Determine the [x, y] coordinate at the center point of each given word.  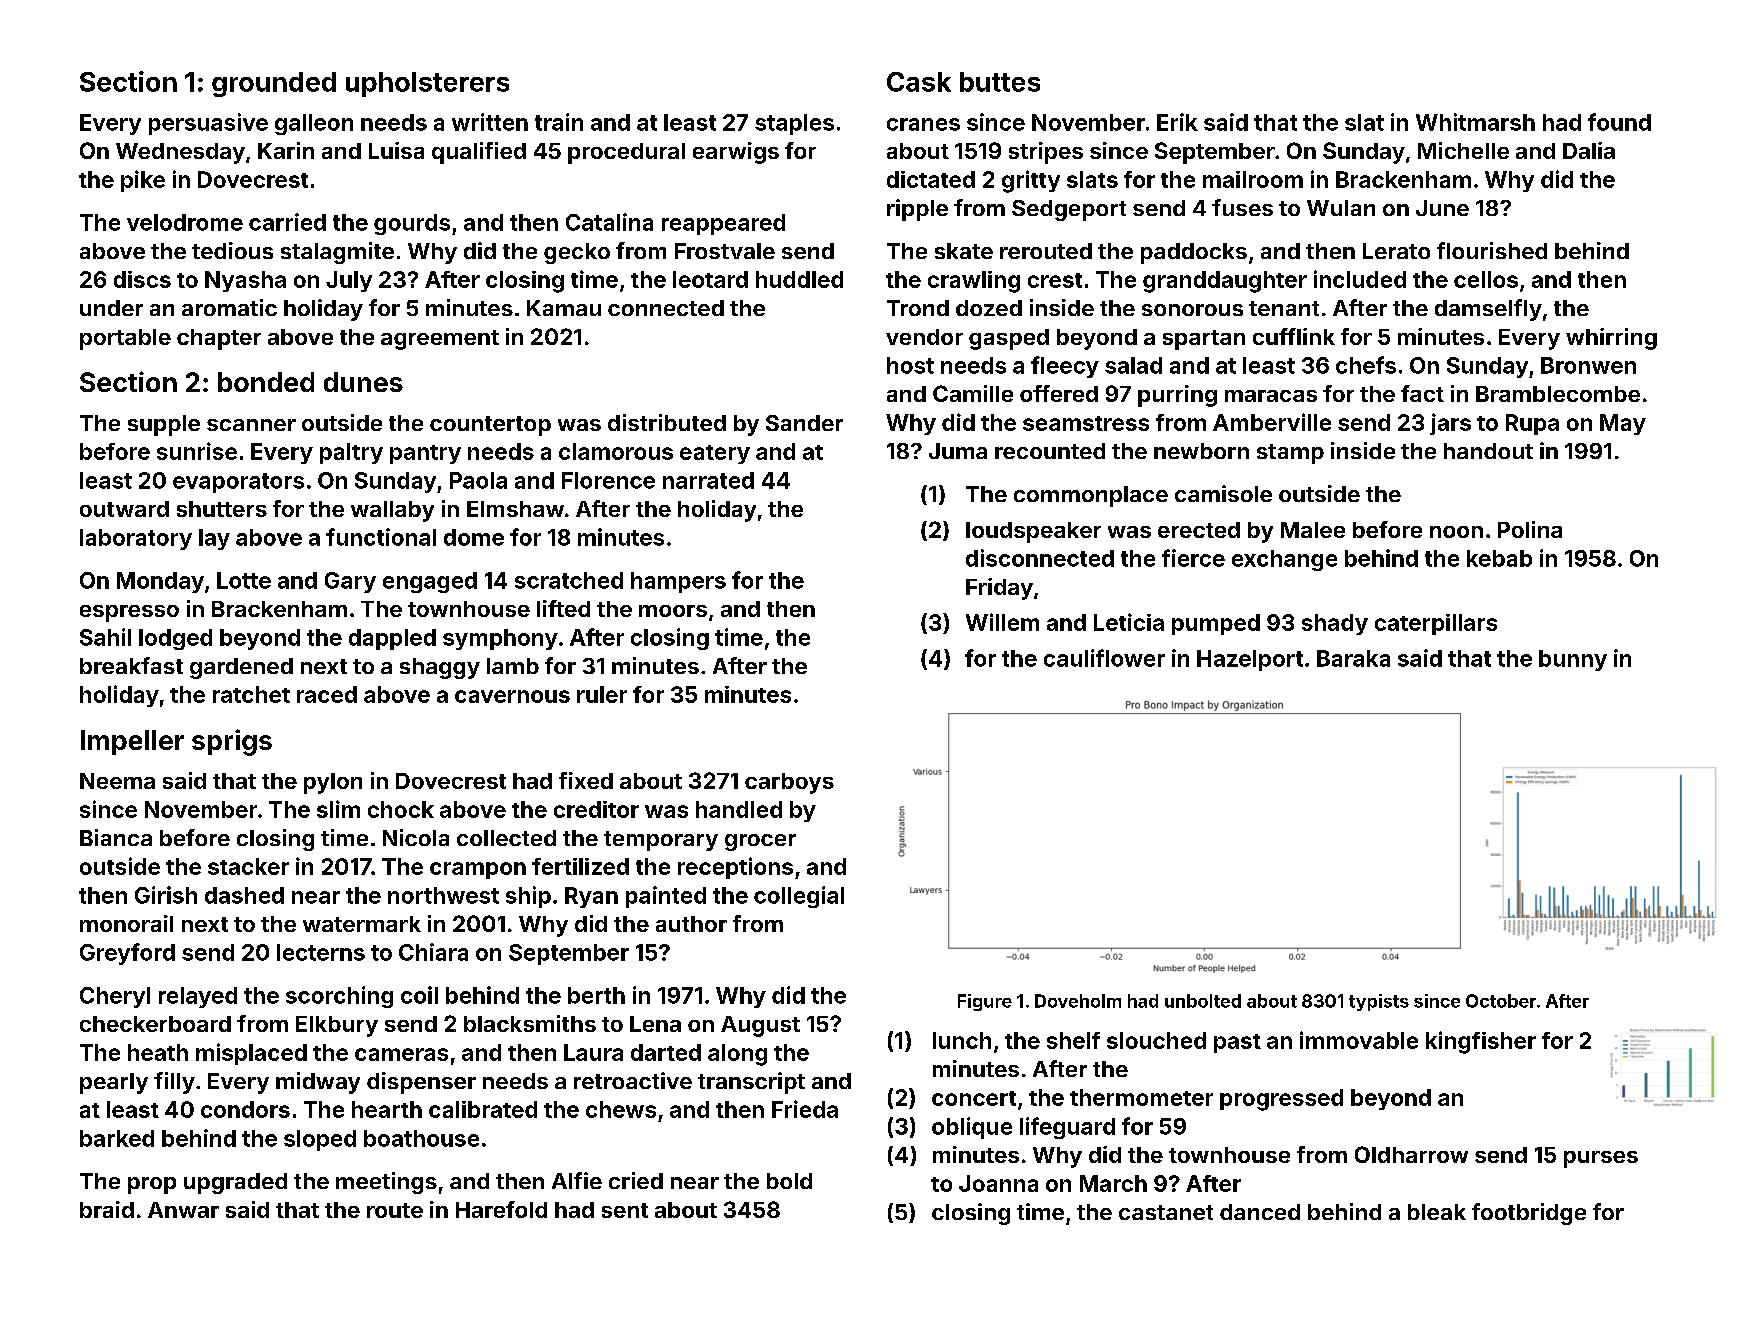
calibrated [483, 1109]
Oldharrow [1411, 1154]
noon [1456, 532]
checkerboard [155, 1024]
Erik [1177, 122]
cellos [1486, 279]
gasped [1009, 339]
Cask [919, 82]
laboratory [136, 539]
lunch [962, 1040]
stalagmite [337, 253]
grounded [274, 84]
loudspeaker [1033, 532]
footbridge [1529, 1214]
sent [625, 1210]
